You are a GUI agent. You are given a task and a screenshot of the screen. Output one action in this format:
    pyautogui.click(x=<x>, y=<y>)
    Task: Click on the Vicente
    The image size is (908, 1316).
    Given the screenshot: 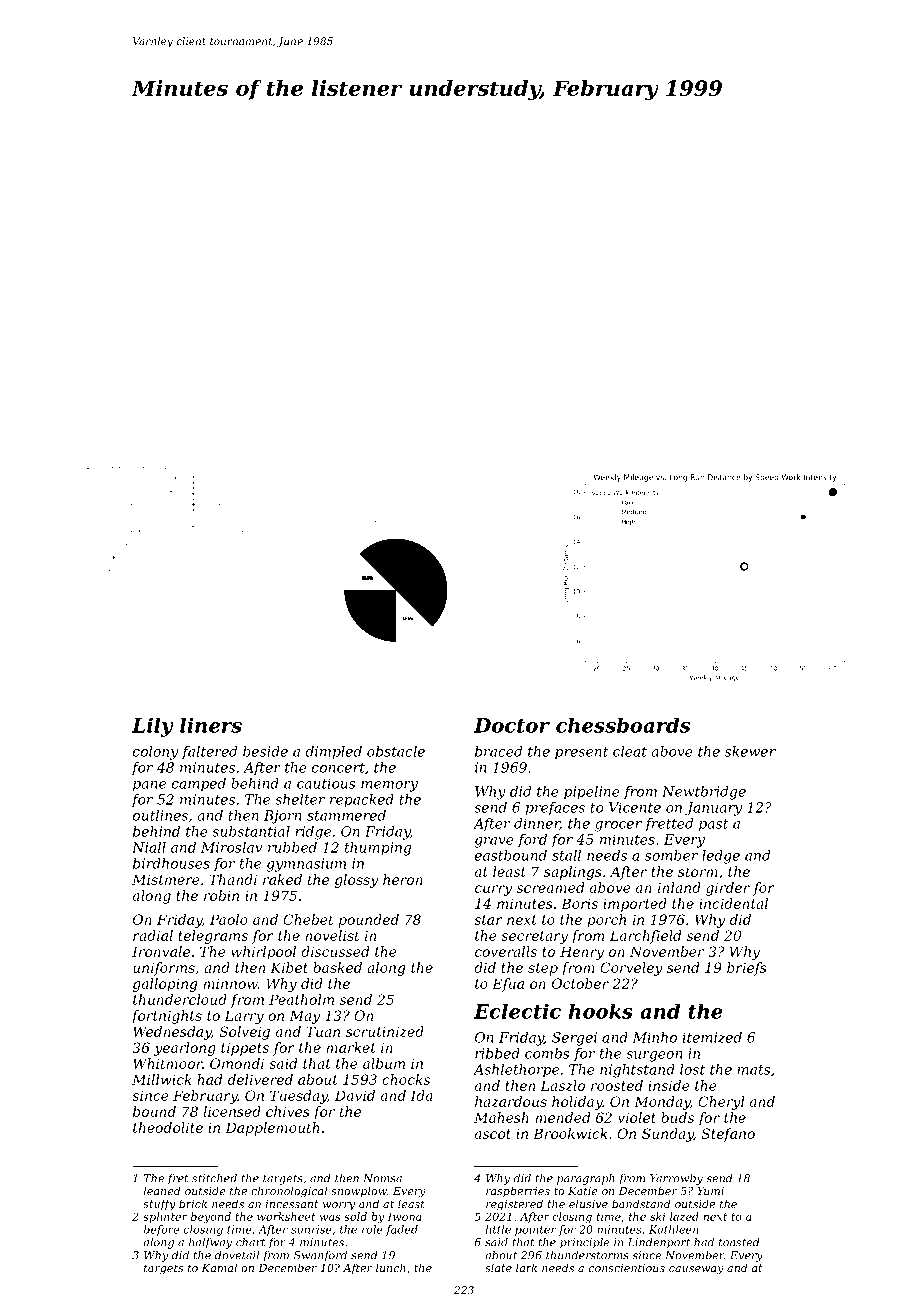 What is the action you would take?
    pyautogui.click(x=635, y=807)
